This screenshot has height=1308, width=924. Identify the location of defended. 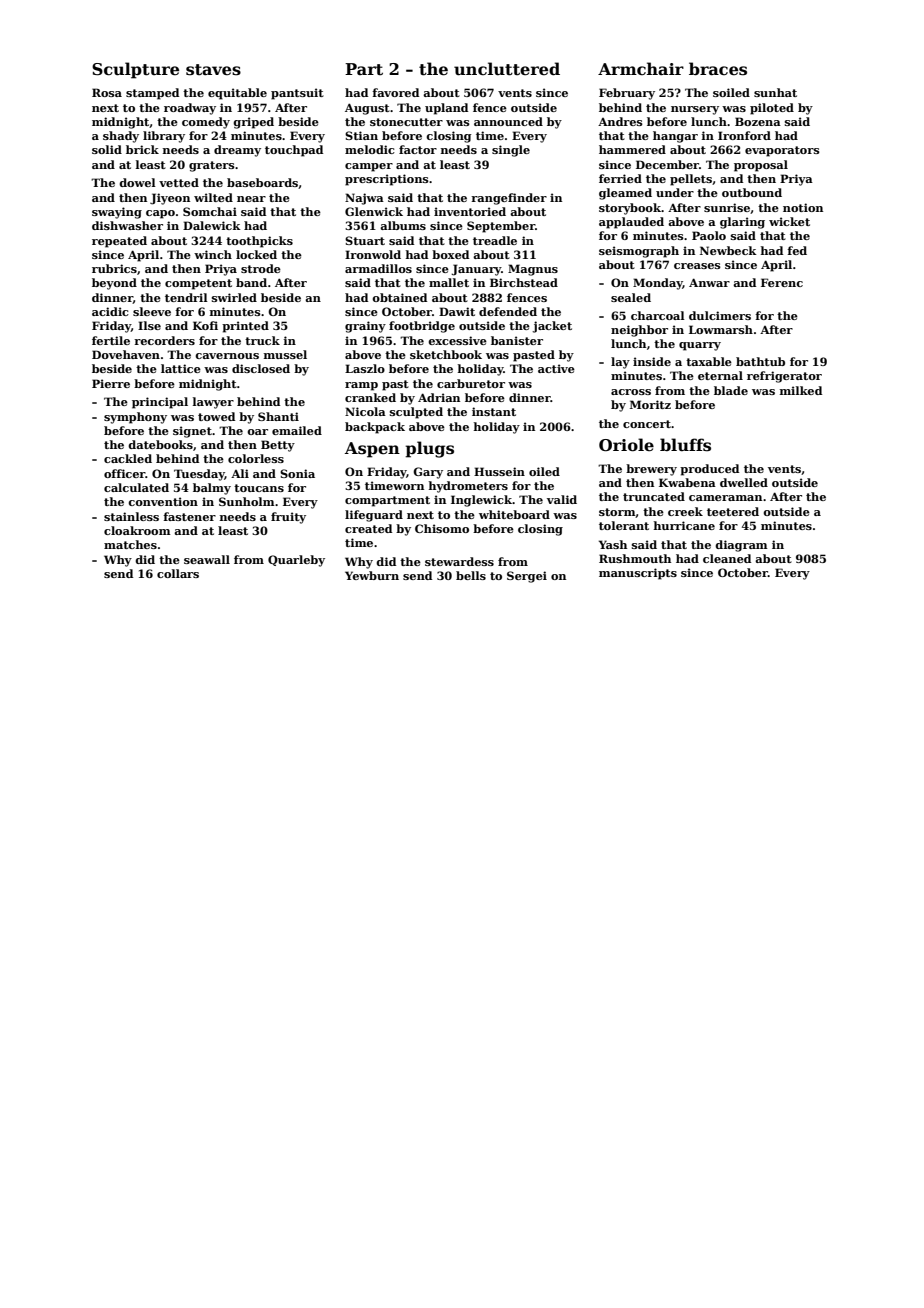
(508, 311).
